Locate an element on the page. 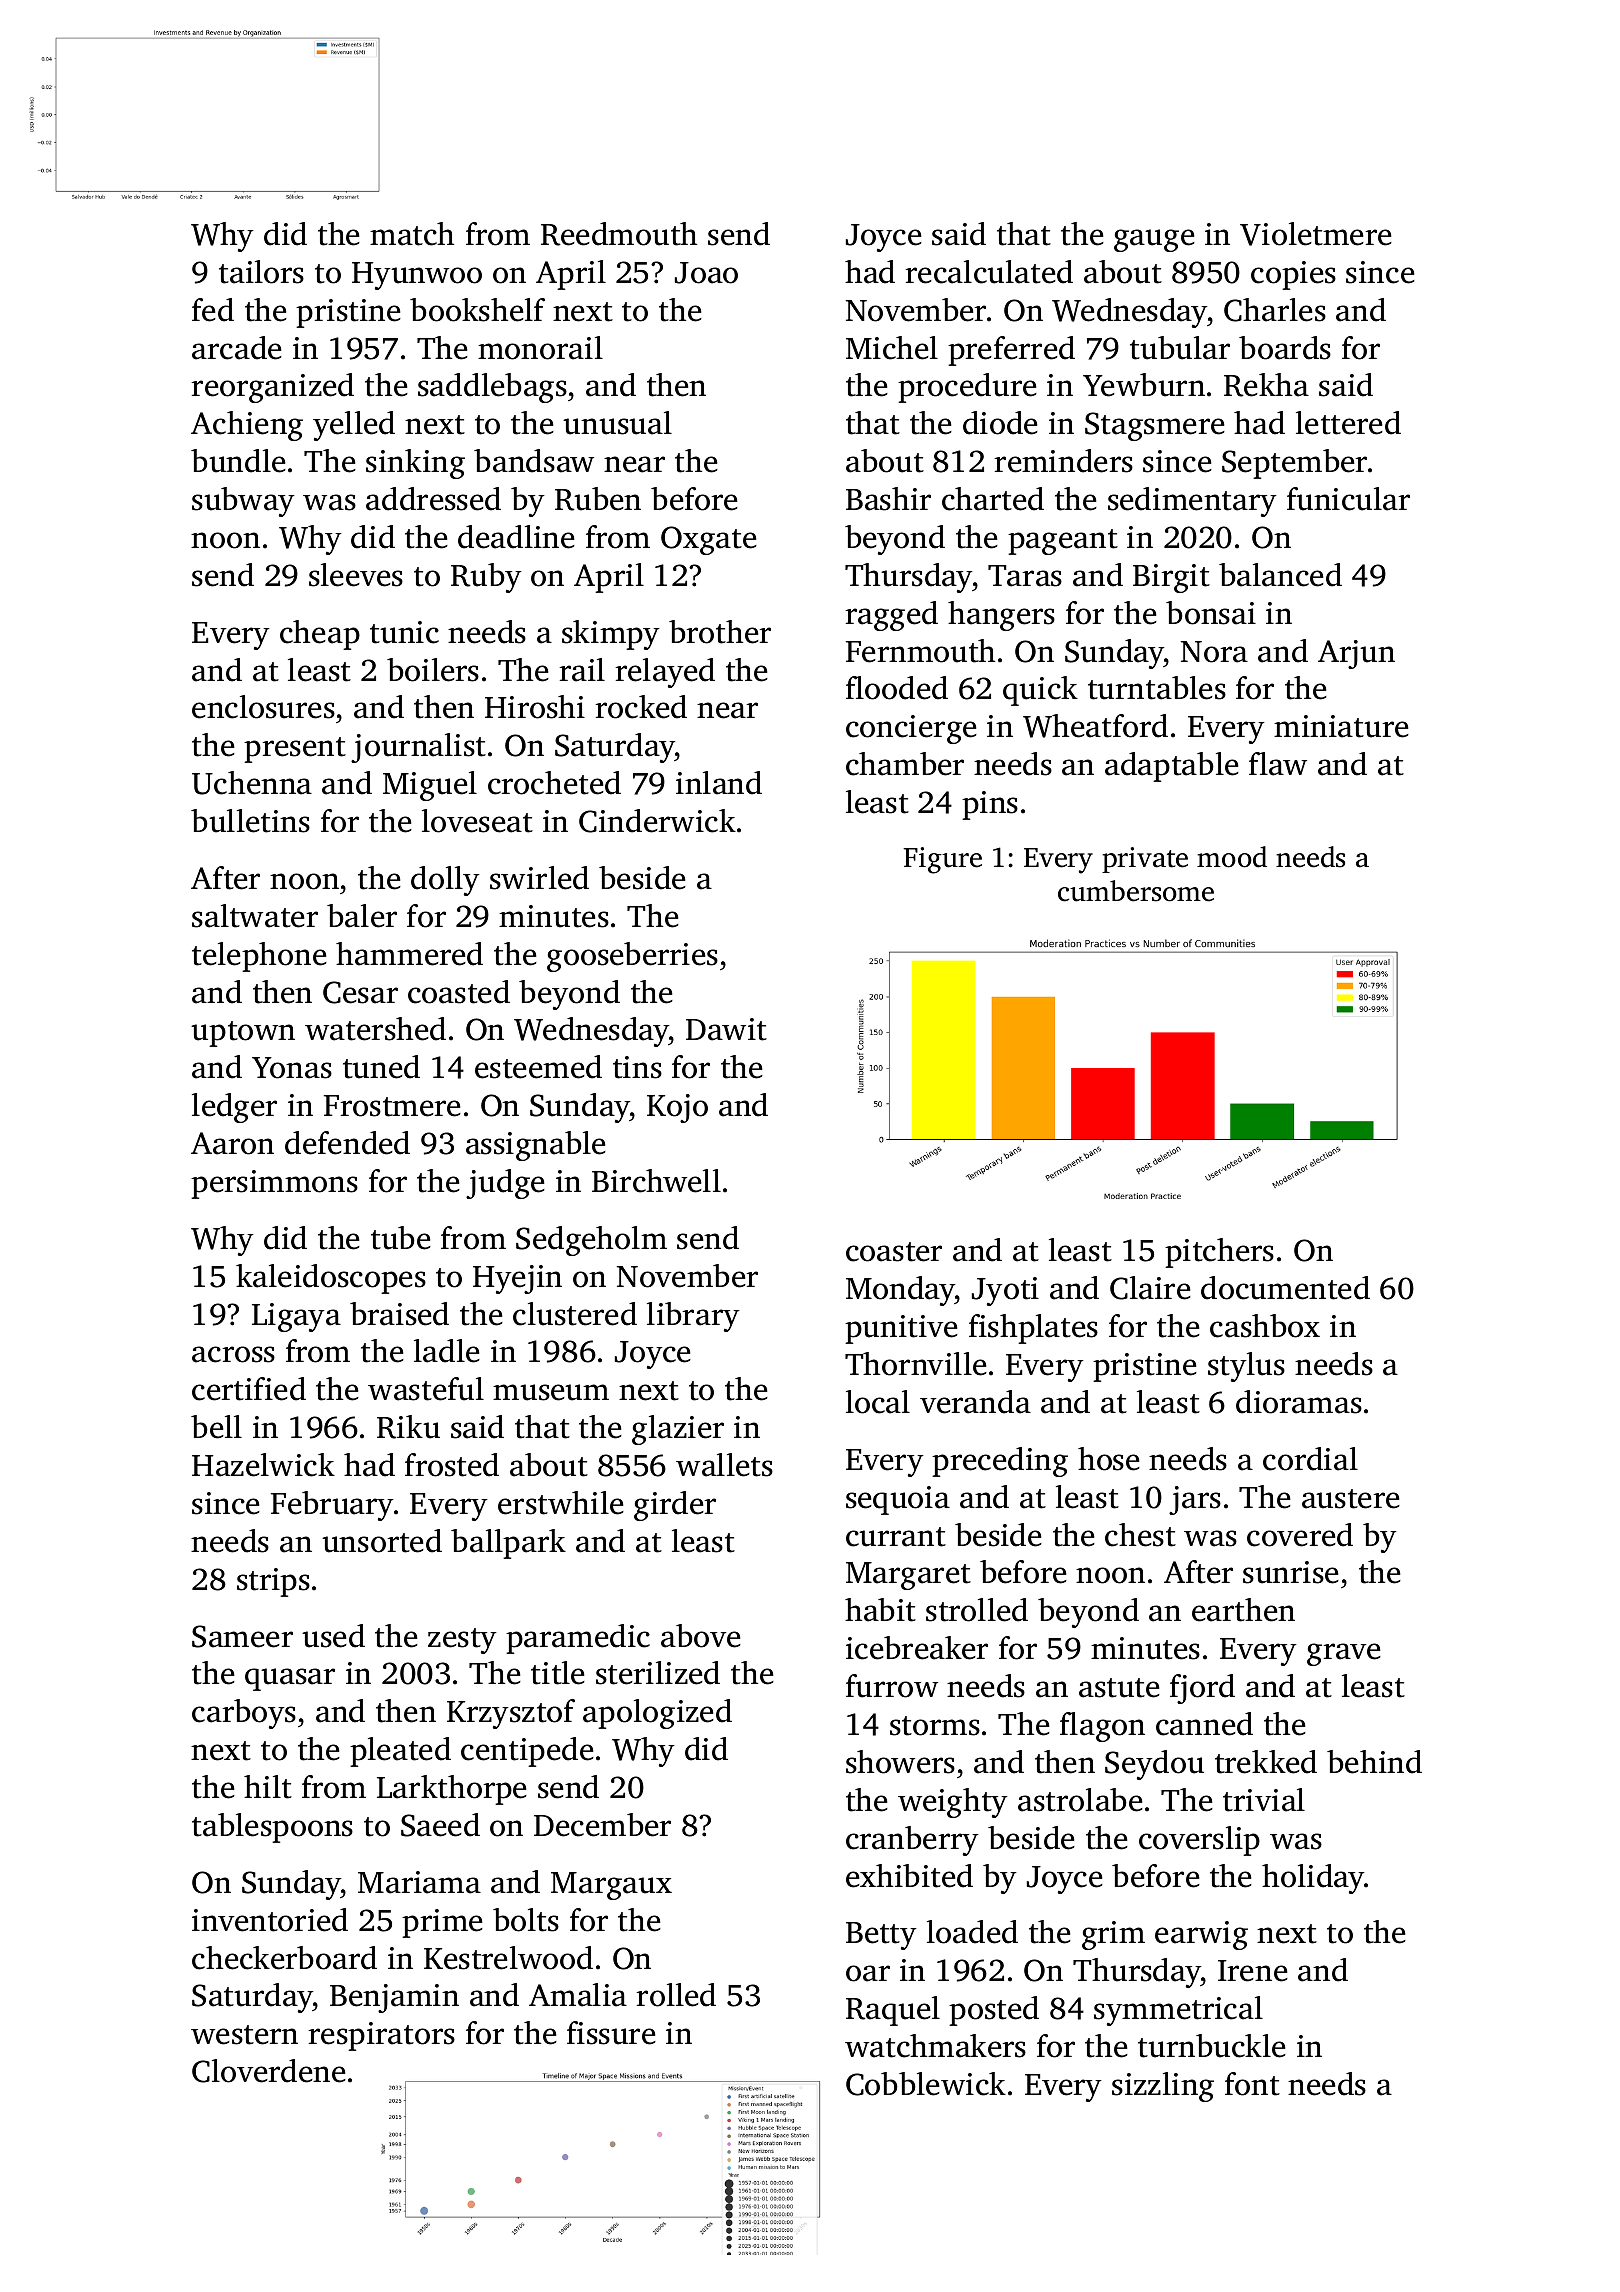 Image resolution: width=1620 pixels, height=2292 pixels. canned is located at coordinates (1204, 1724).
